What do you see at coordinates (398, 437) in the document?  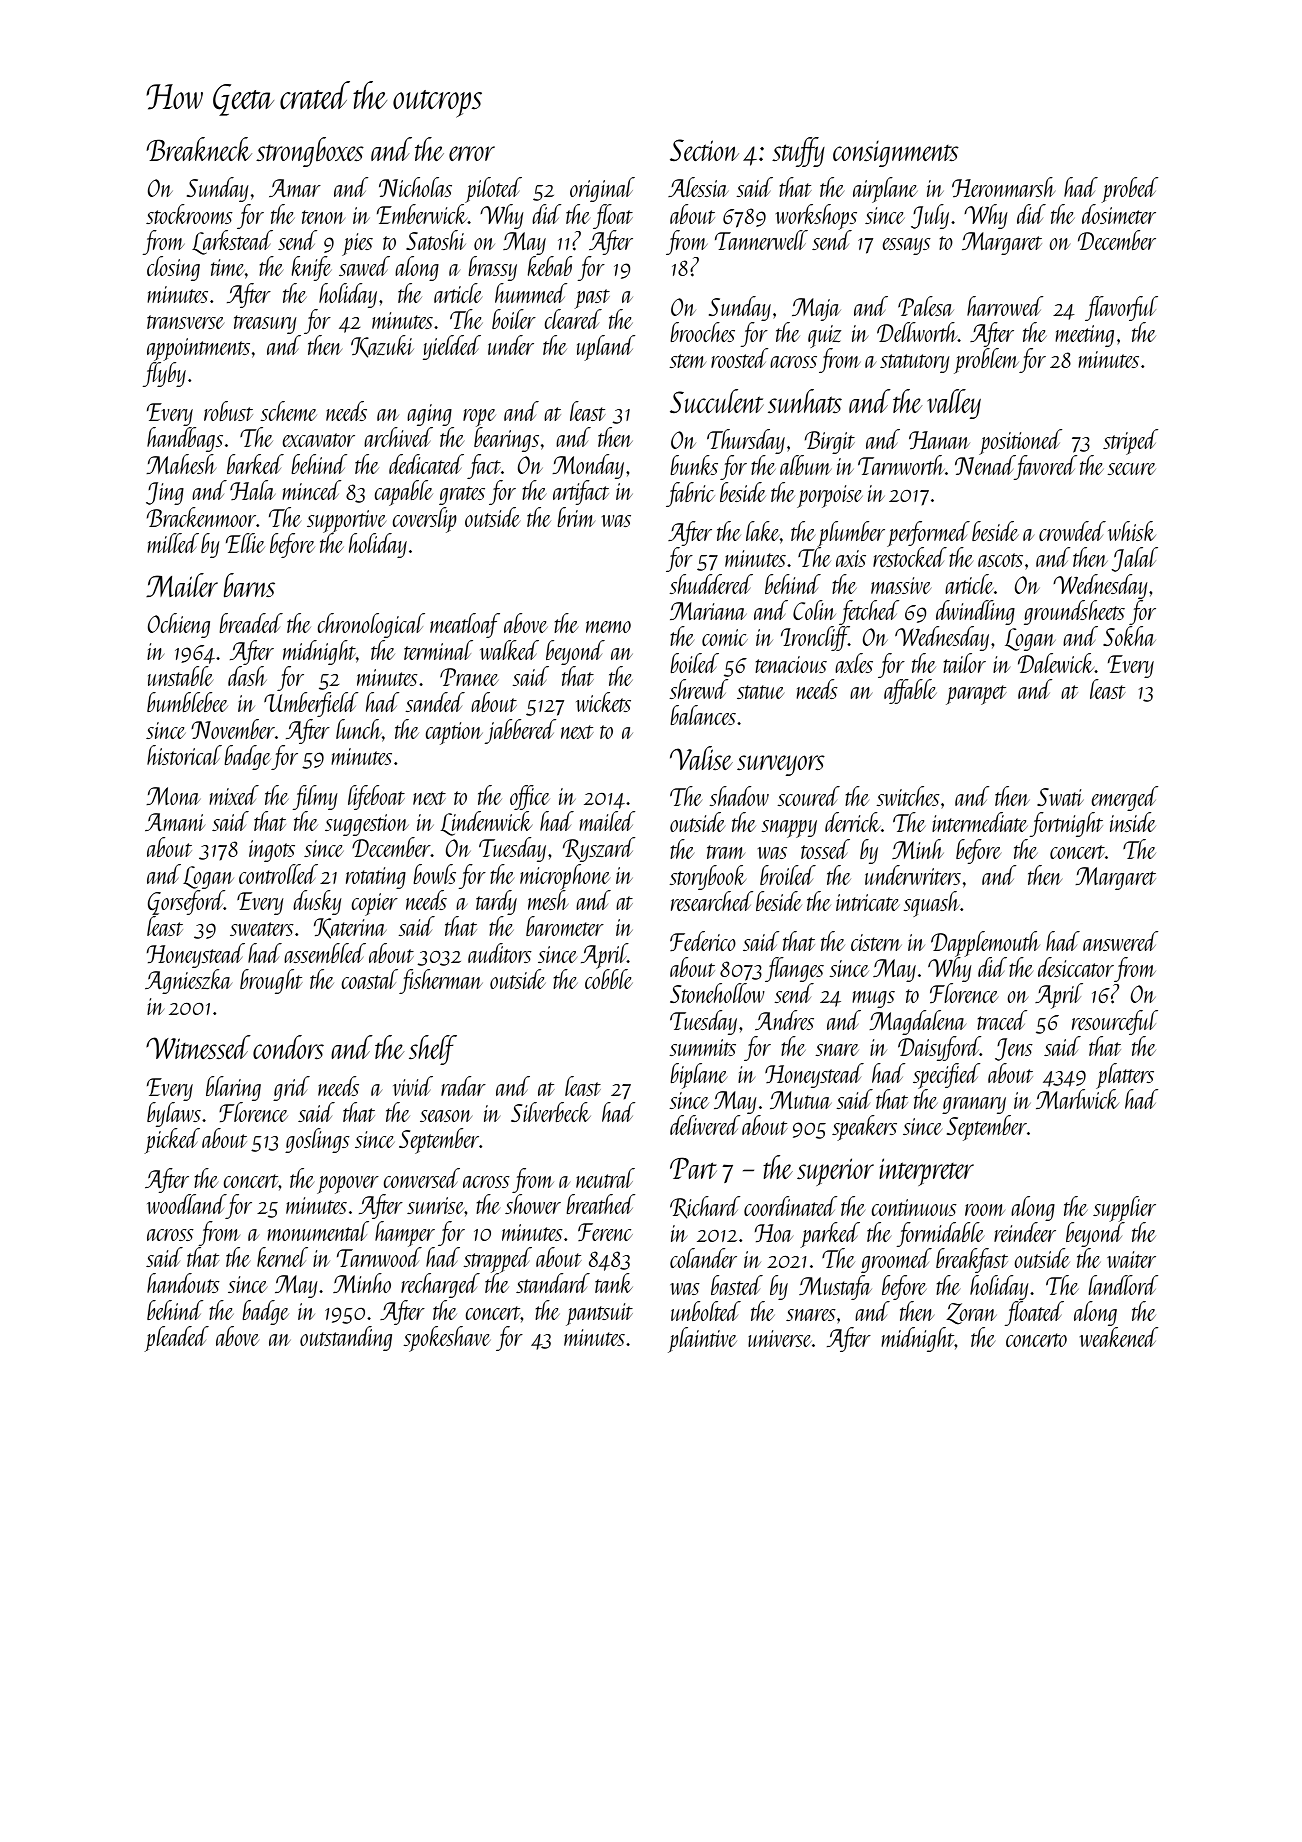 I see `archived` at bounding box center [398, 437].
